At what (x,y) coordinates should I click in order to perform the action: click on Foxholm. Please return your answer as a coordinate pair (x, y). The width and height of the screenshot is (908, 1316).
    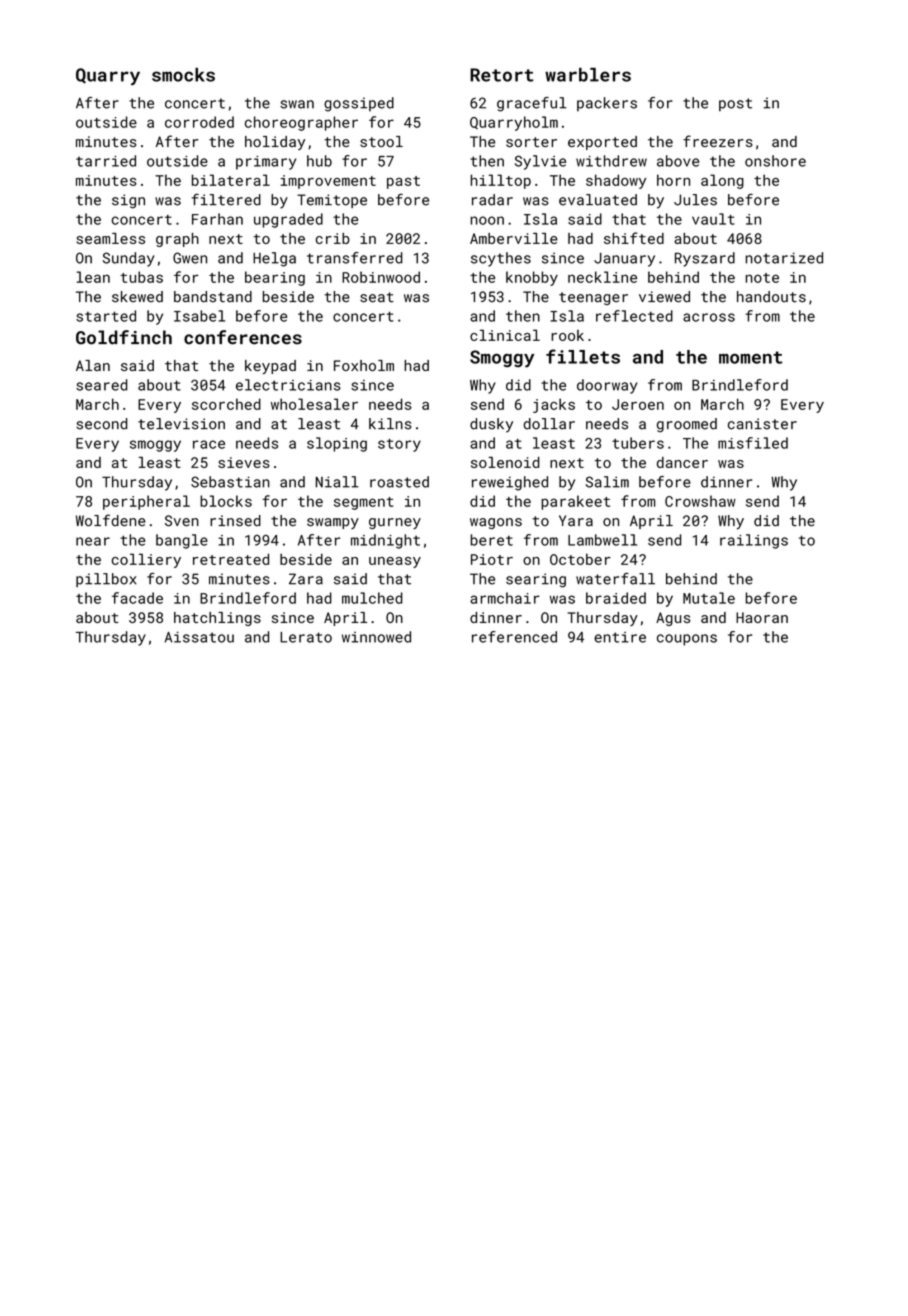
    Looking at the image, I should click on (364, 365).
